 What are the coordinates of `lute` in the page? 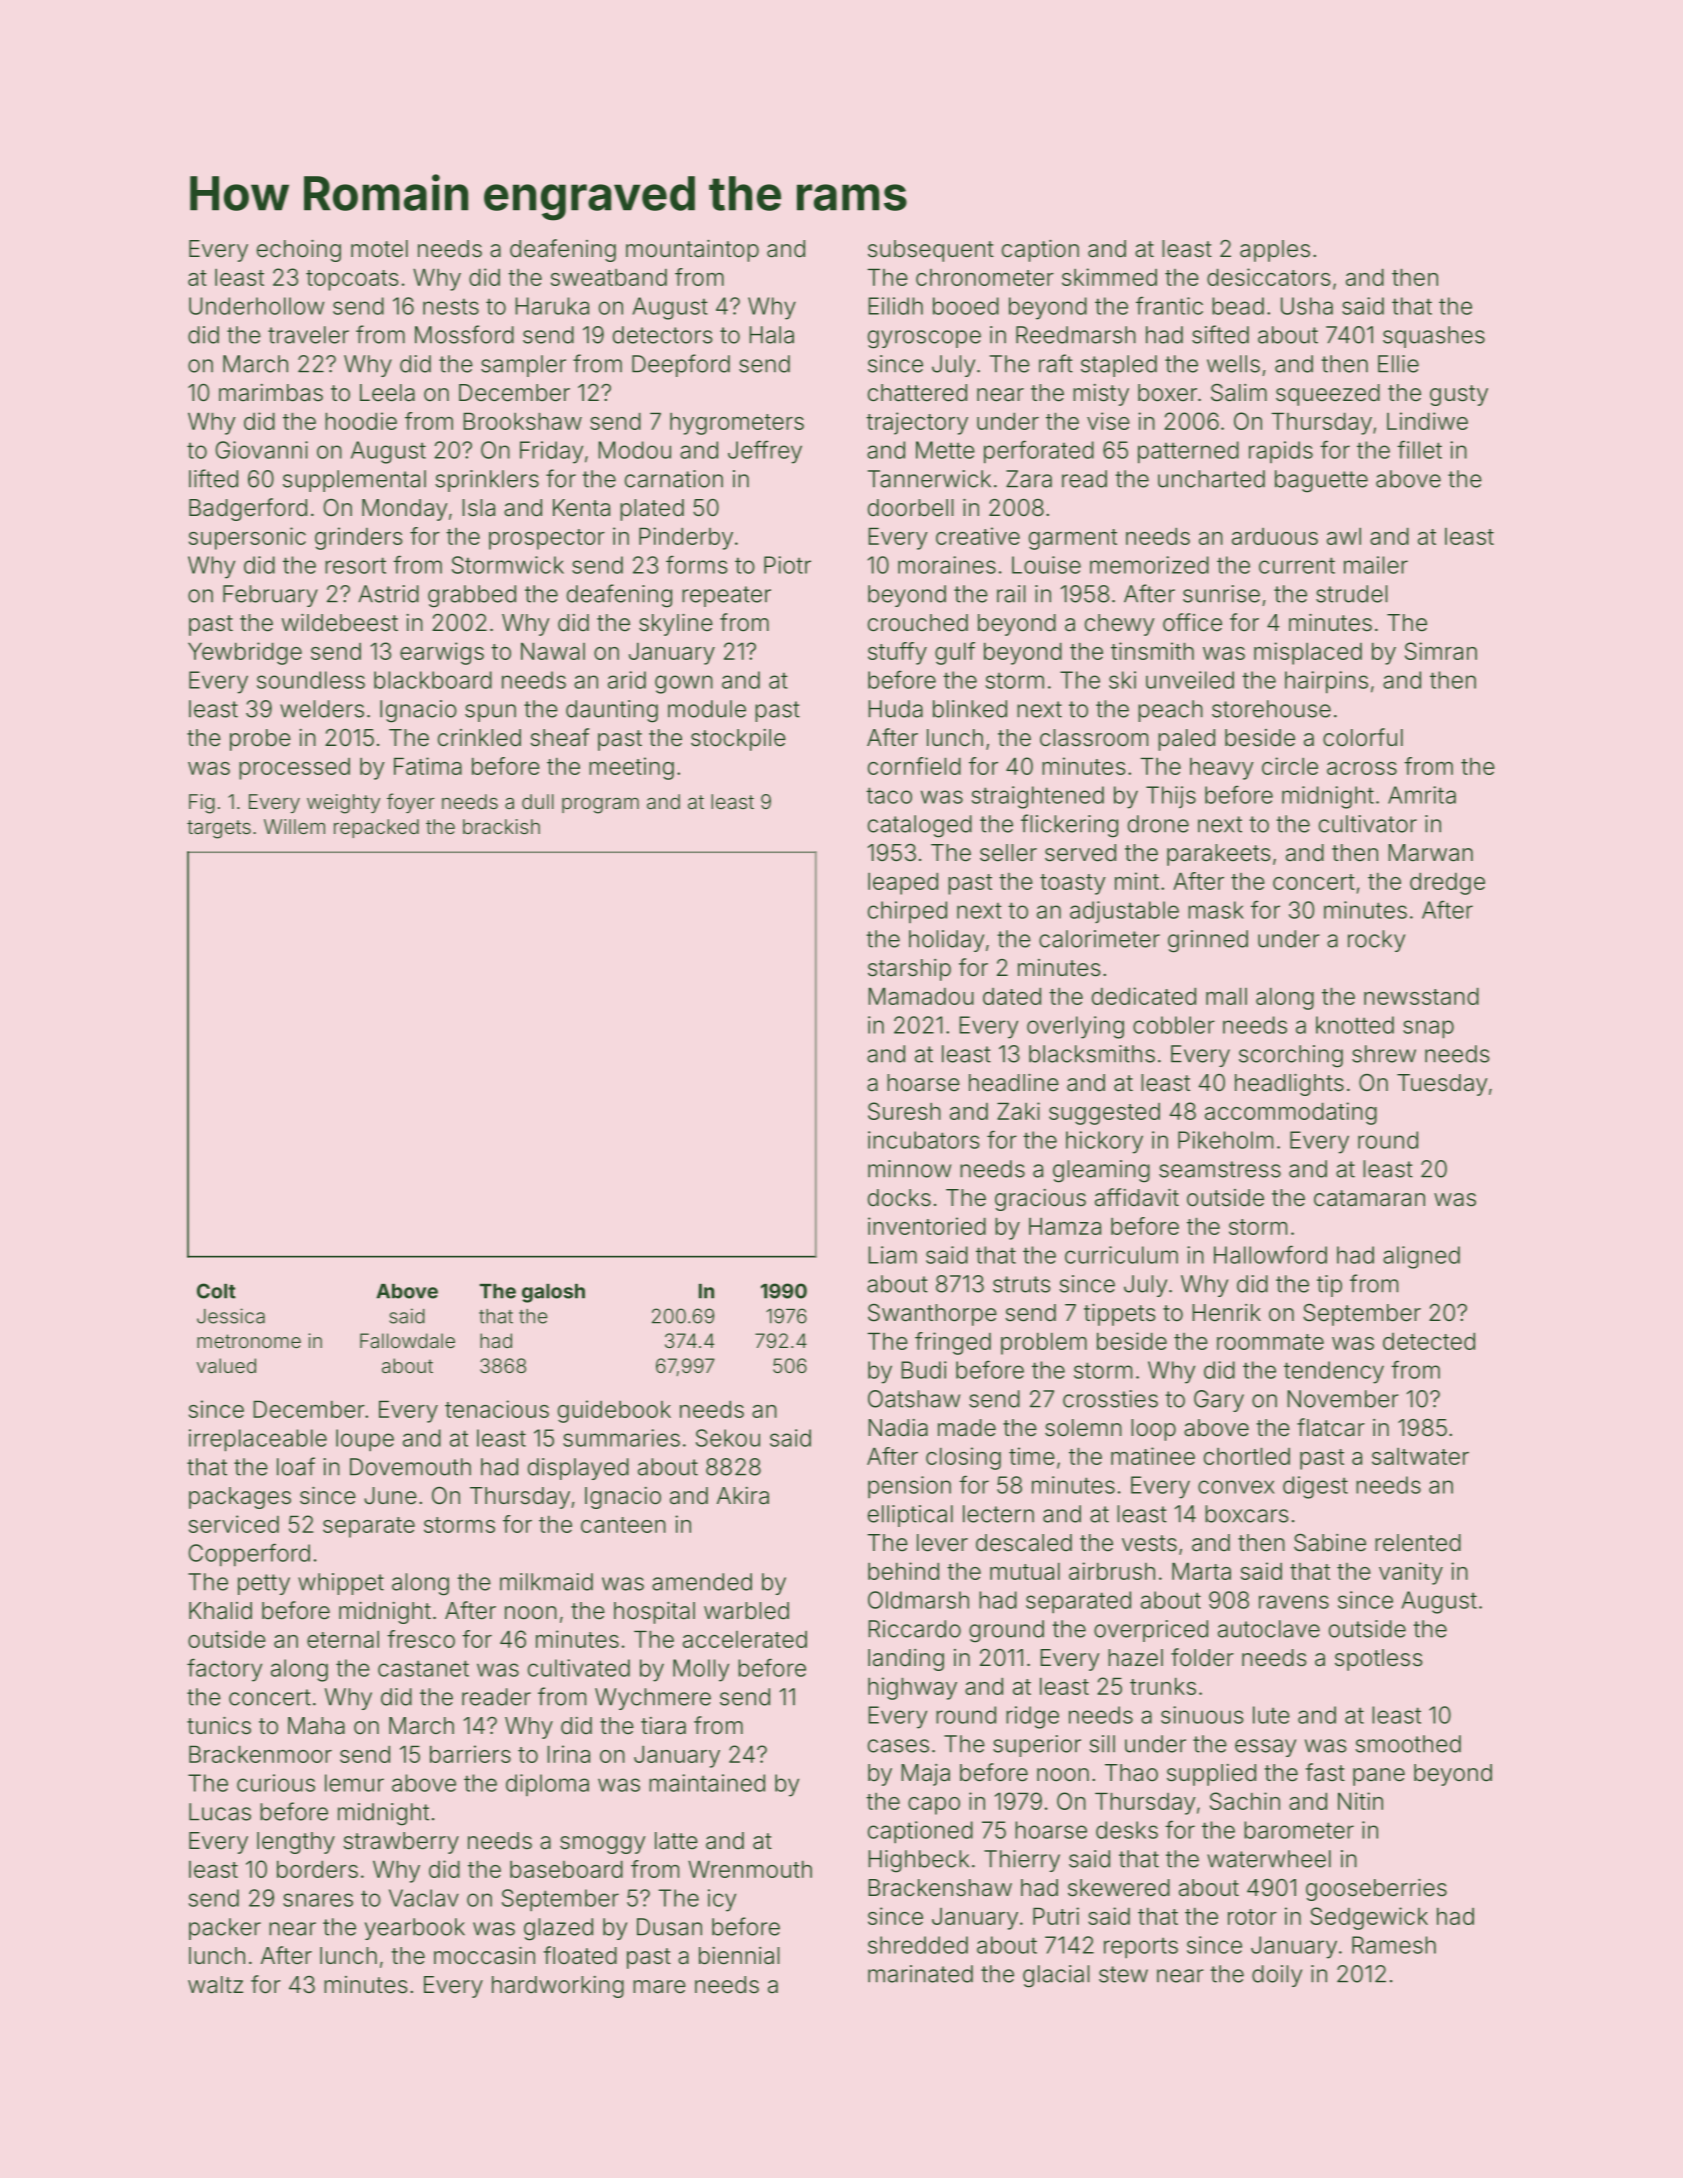 It's located at (1271, 1715).
